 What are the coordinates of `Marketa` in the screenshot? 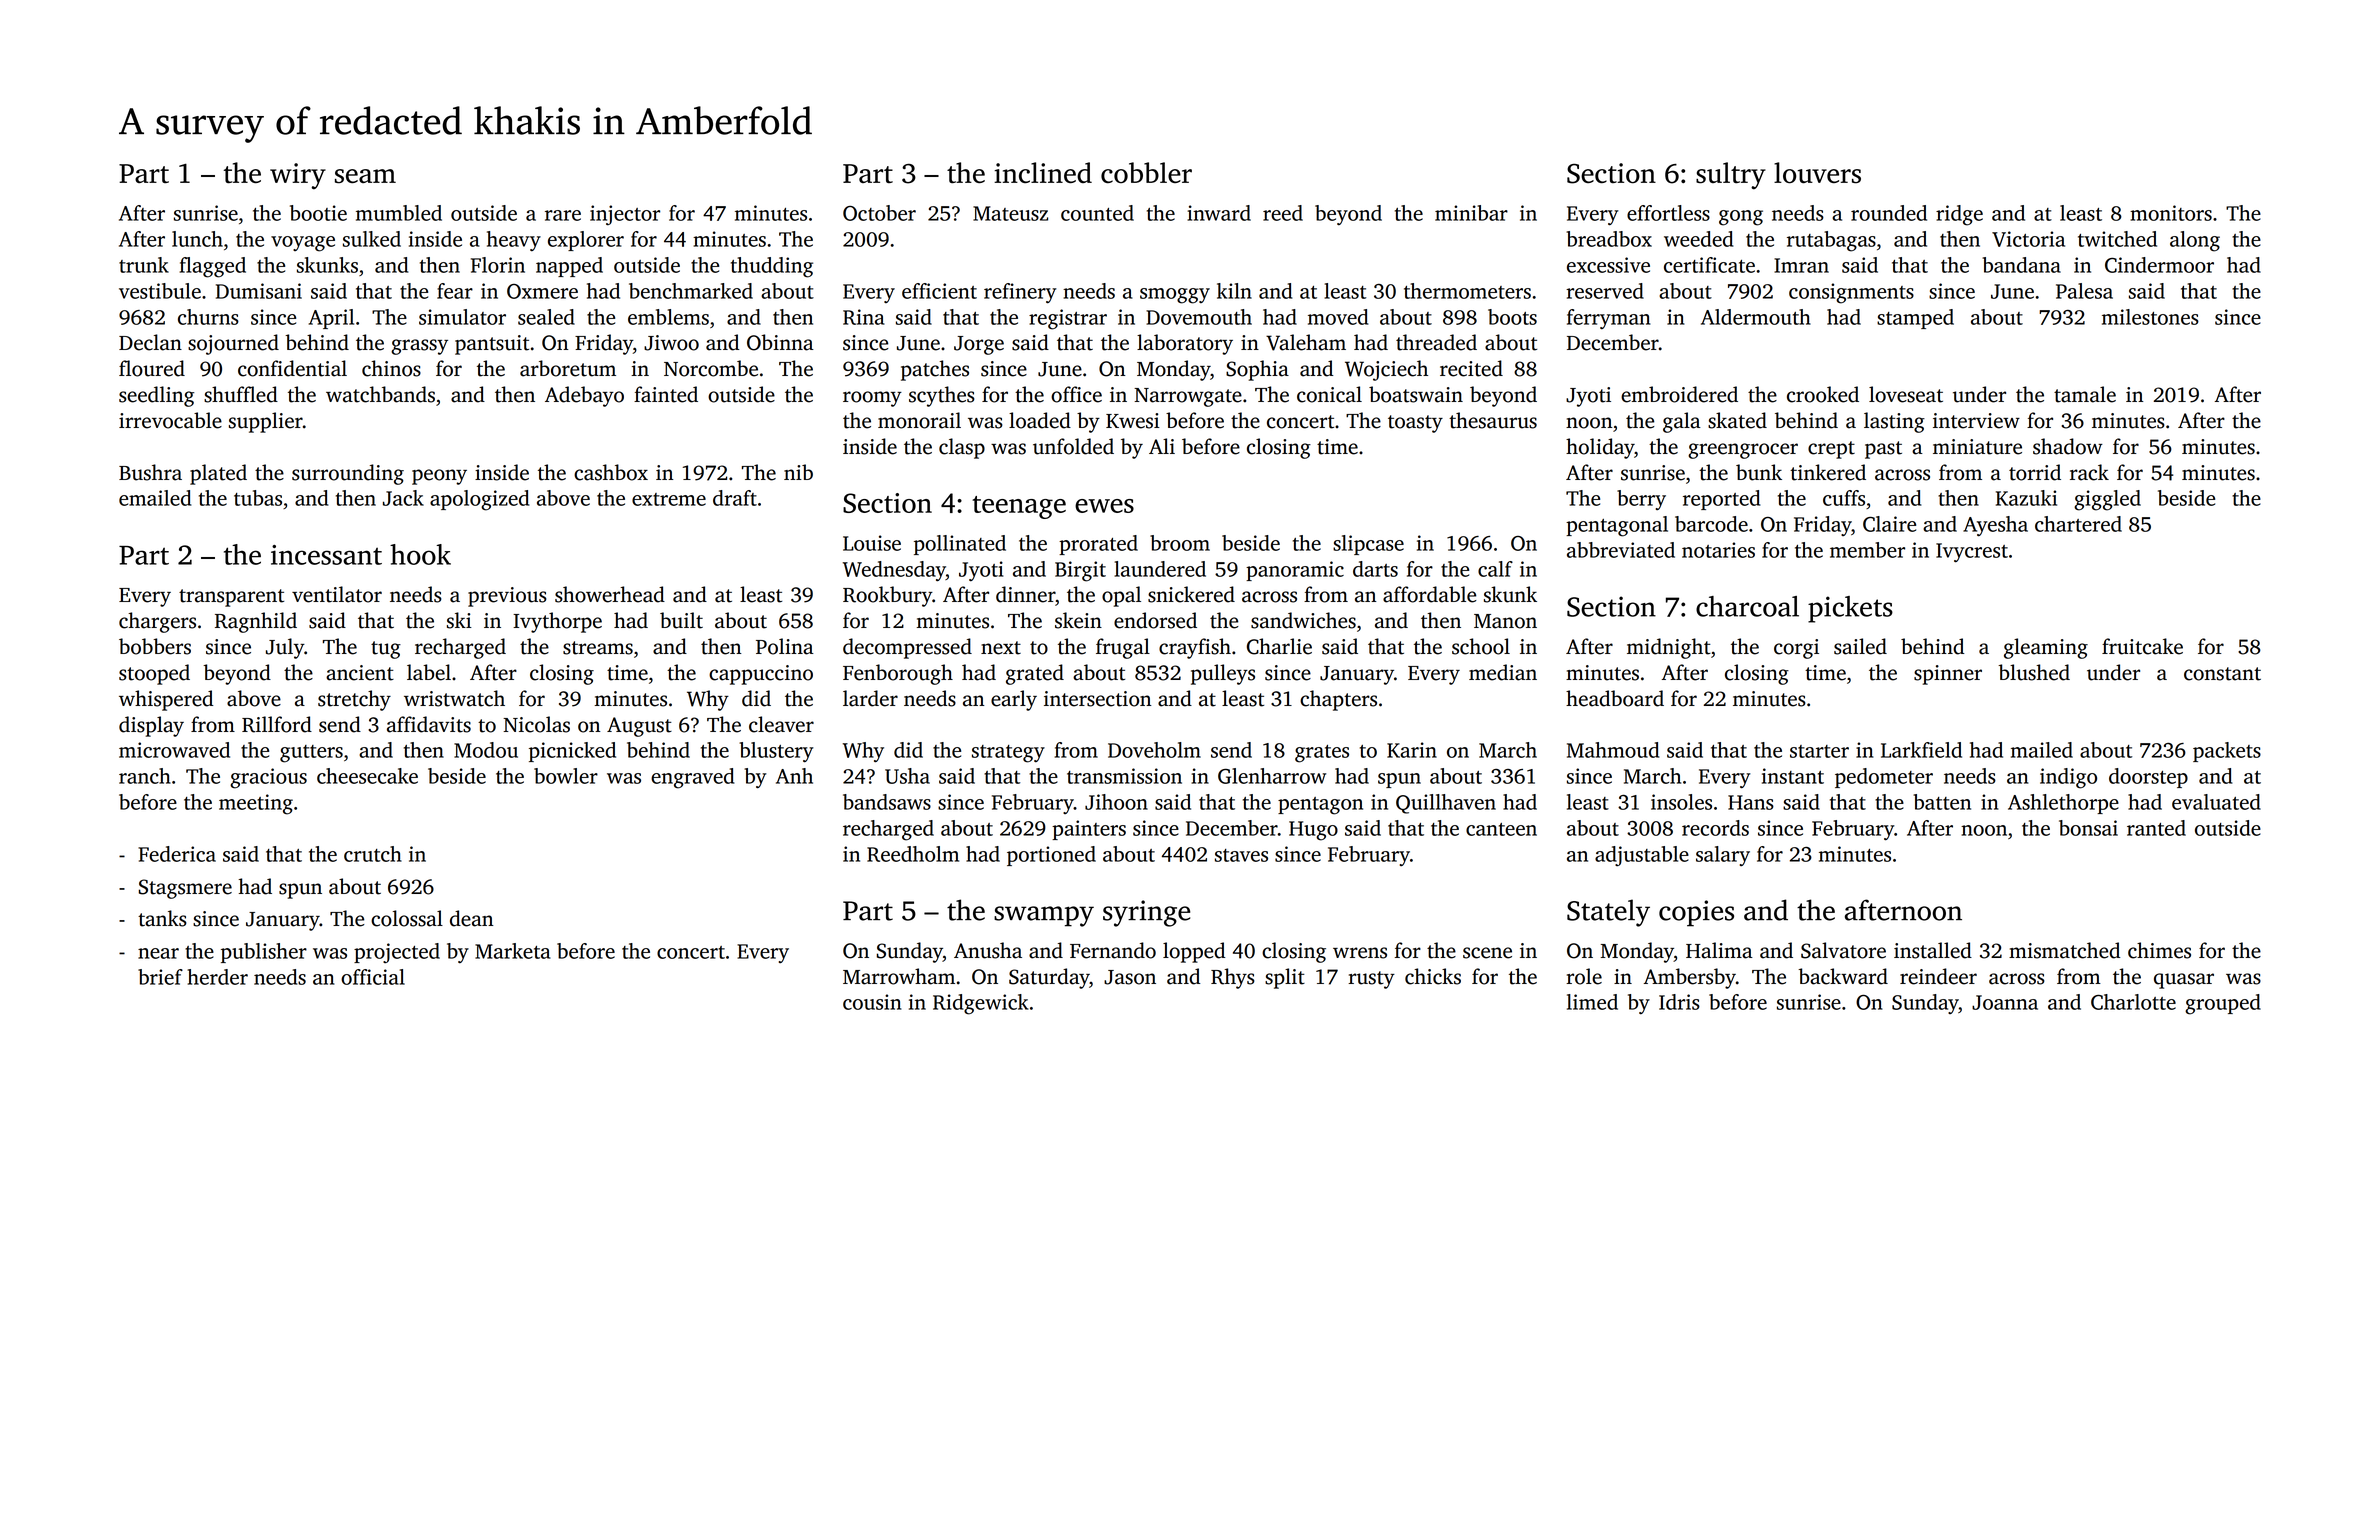 It's located at (513, 951).
